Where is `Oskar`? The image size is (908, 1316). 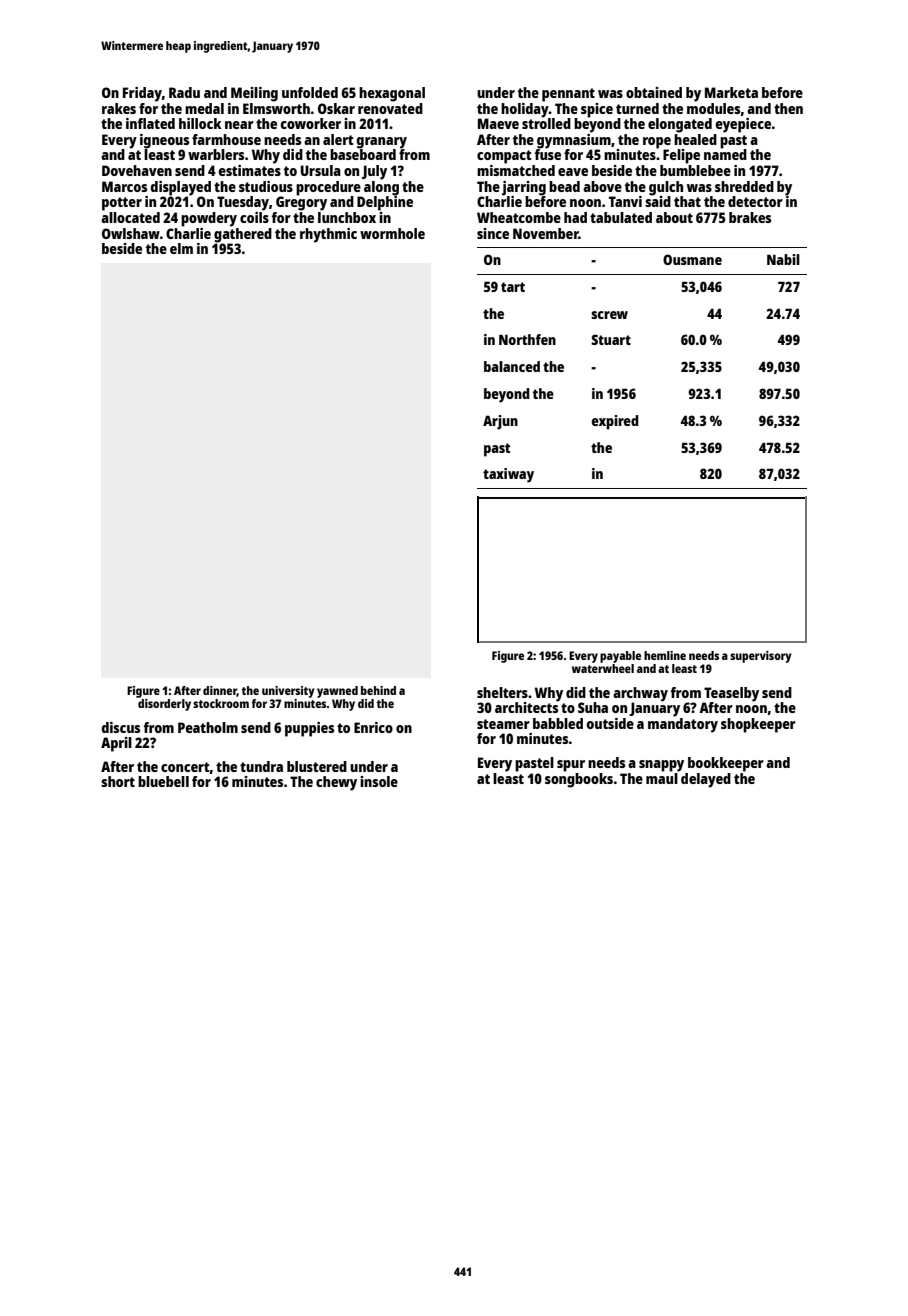
Oskar is located at coordinates (336, 108).
